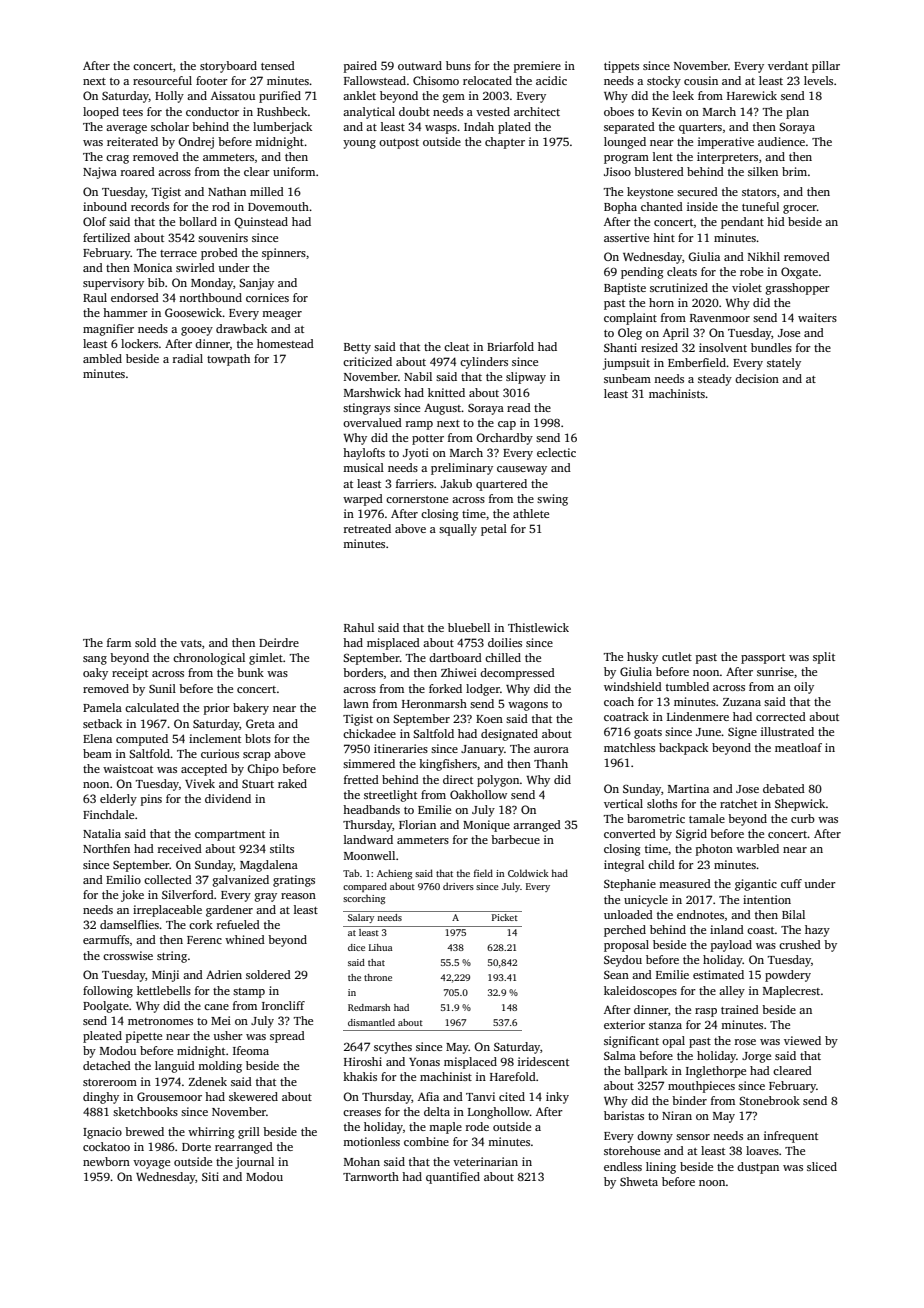 Image resolution: width=924 pixels, height=1308 pixels. I want to click on Fallowstead, so click(375, 80).
